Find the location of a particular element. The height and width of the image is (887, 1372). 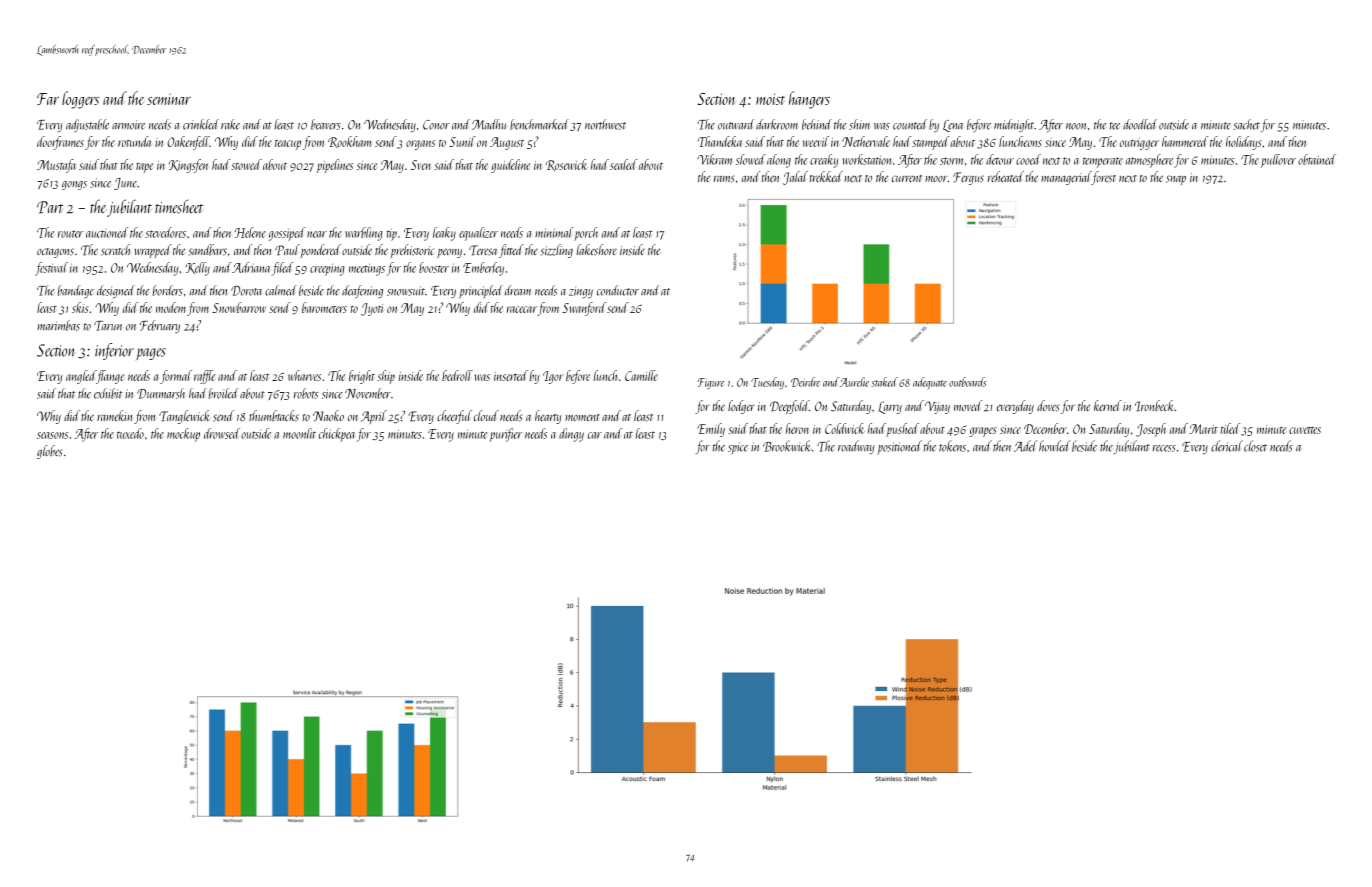

snap is located at coordinates (1176, 180).
